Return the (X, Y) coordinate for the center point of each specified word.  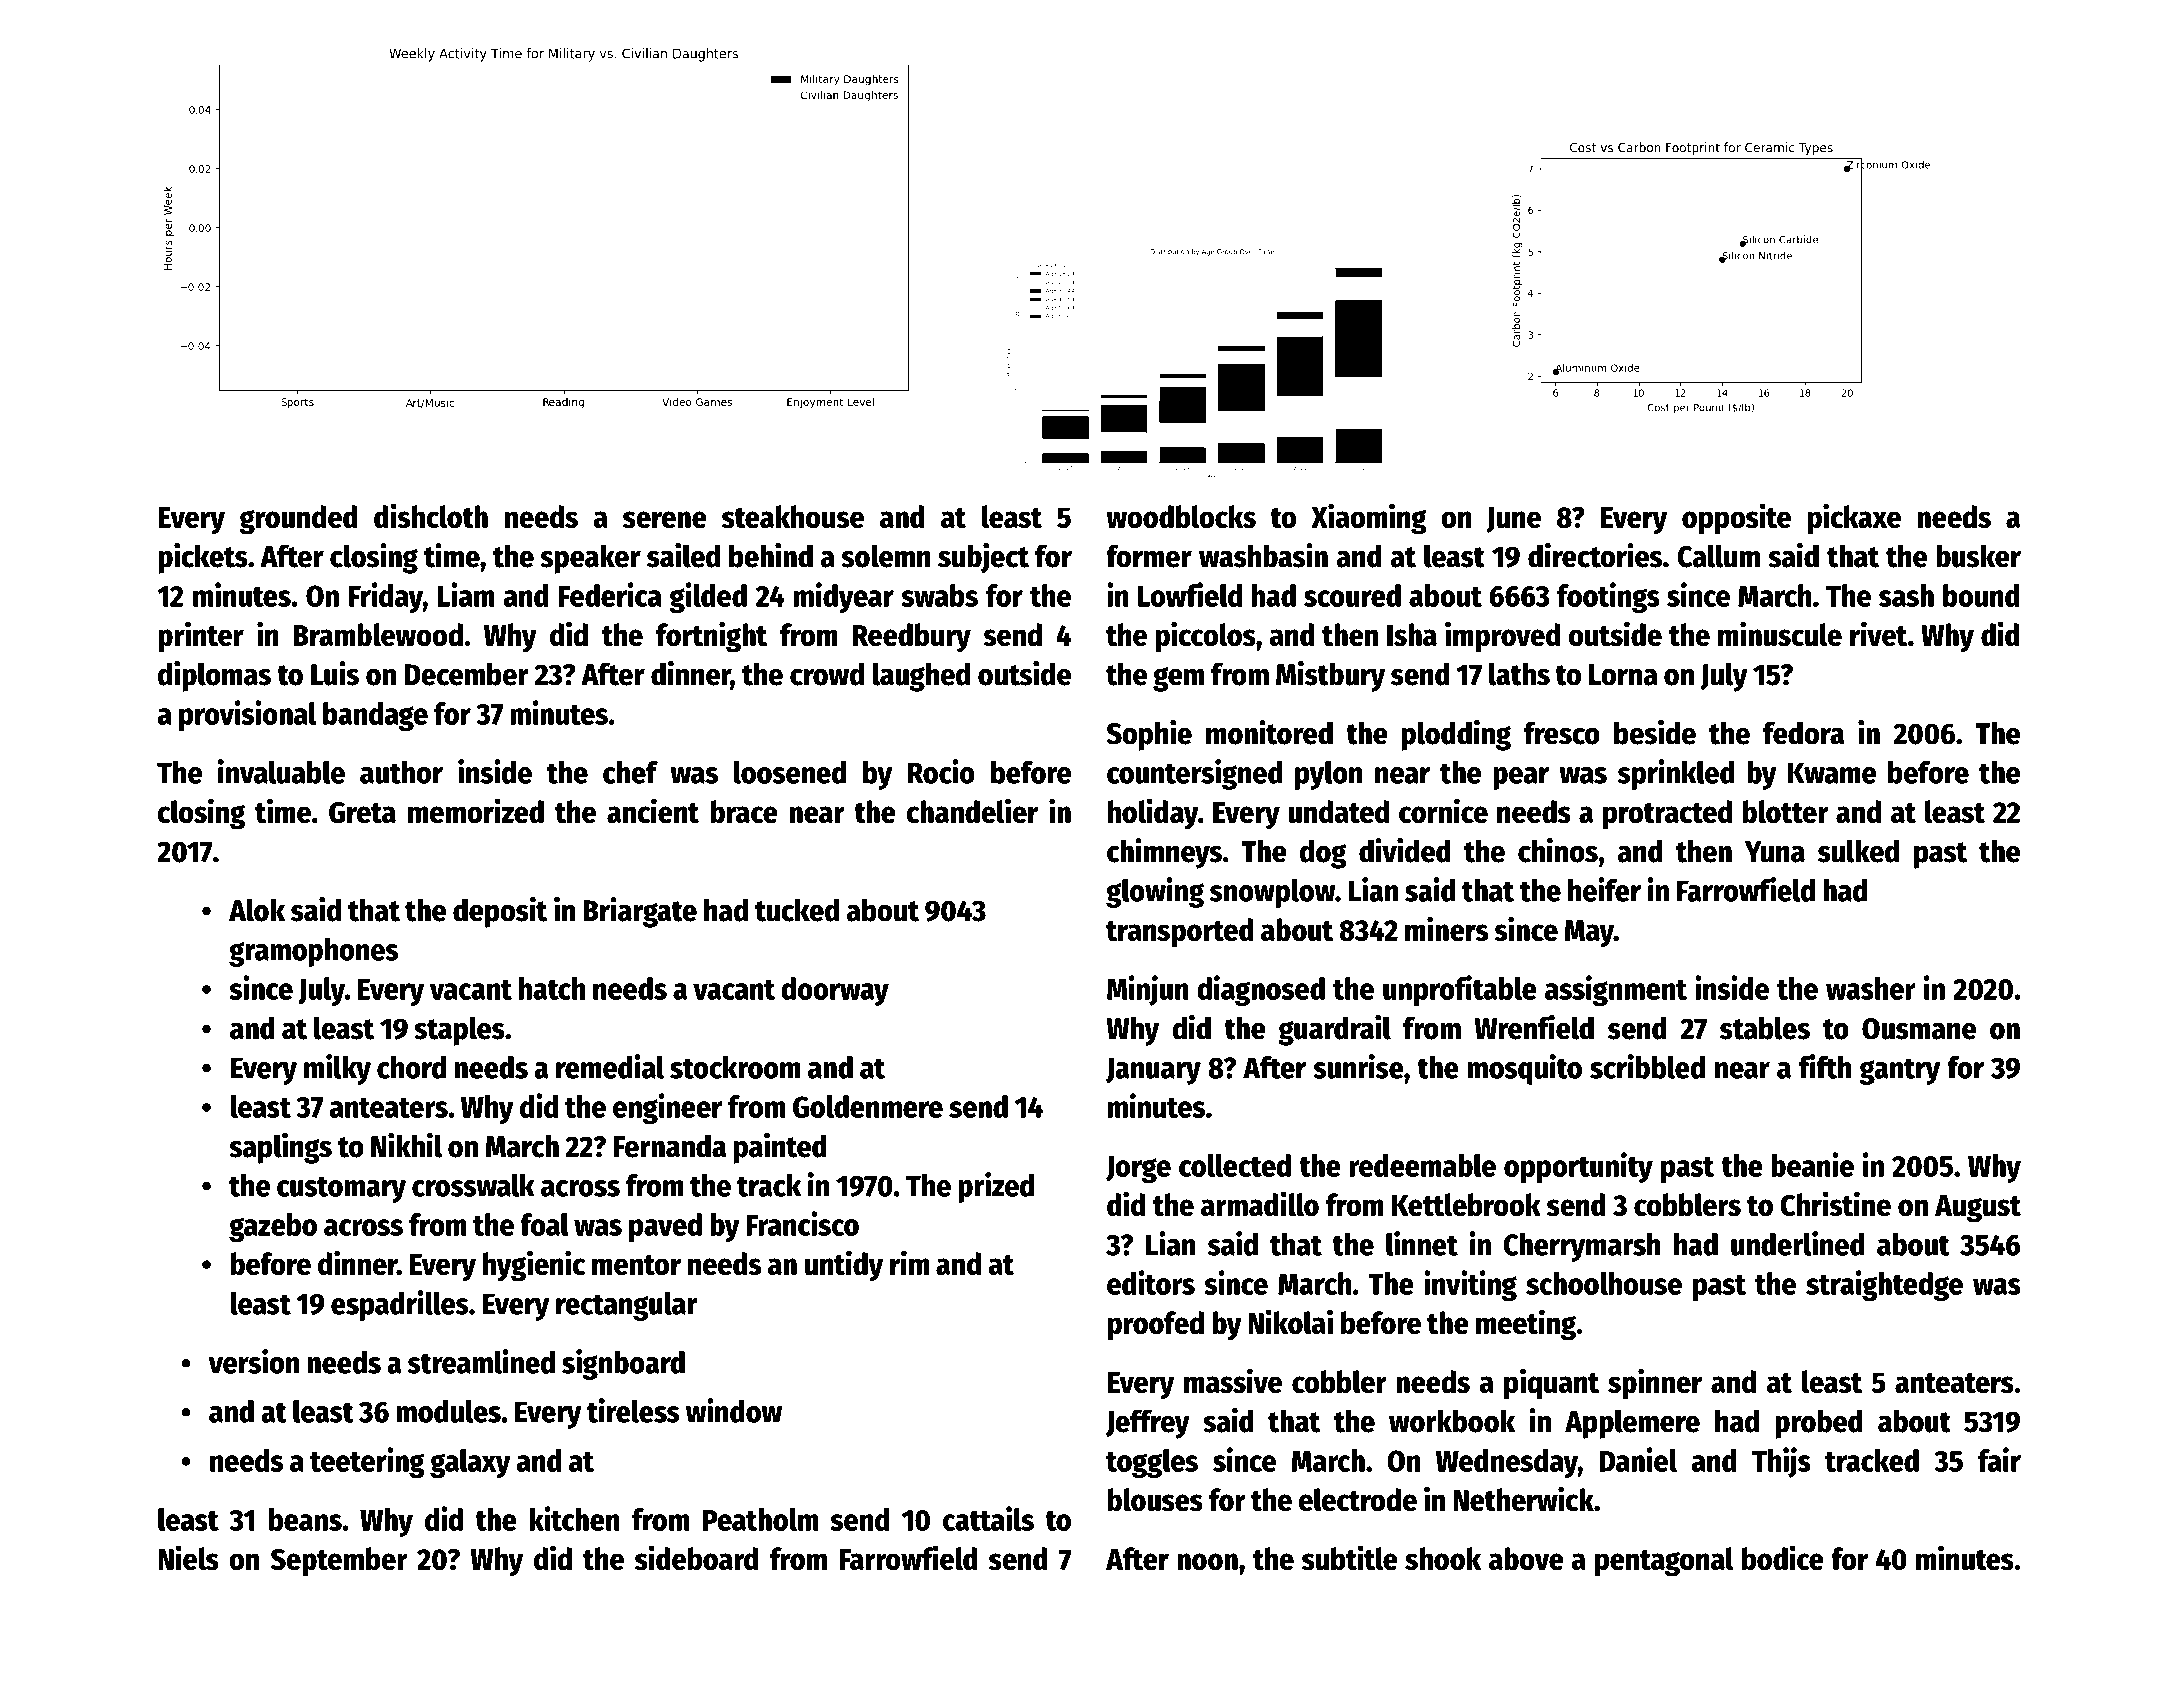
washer (1871, 988)
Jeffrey (1148, 1424)
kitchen (574, 1518)
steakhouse (793, 517)
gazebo (273, 1227)
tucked (797, 910)
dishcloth (431, 516)
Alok (257, 910)
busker (1978, 556)
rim (909, 1262)
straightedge (1884, 1285)
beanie (1812, 1164)
